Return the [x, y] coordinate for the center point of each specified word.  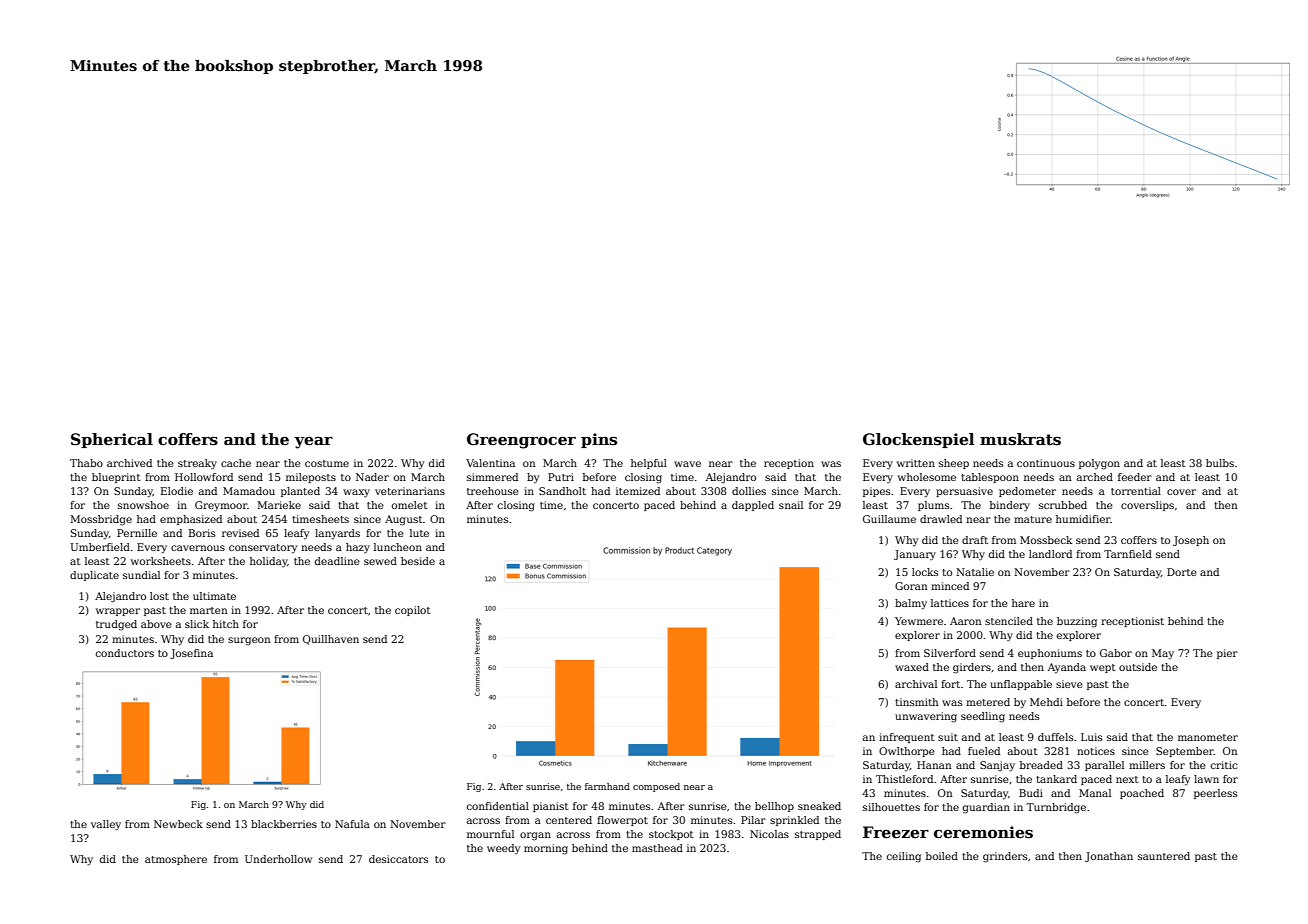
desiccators [398, 859]
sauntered [1164, 856]
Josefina [191, 654]
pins [599, 440]
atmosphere [176, 860]
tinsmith [916, 702]
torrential [1136, 491]
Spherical [112, 440]
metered [988, 702]
